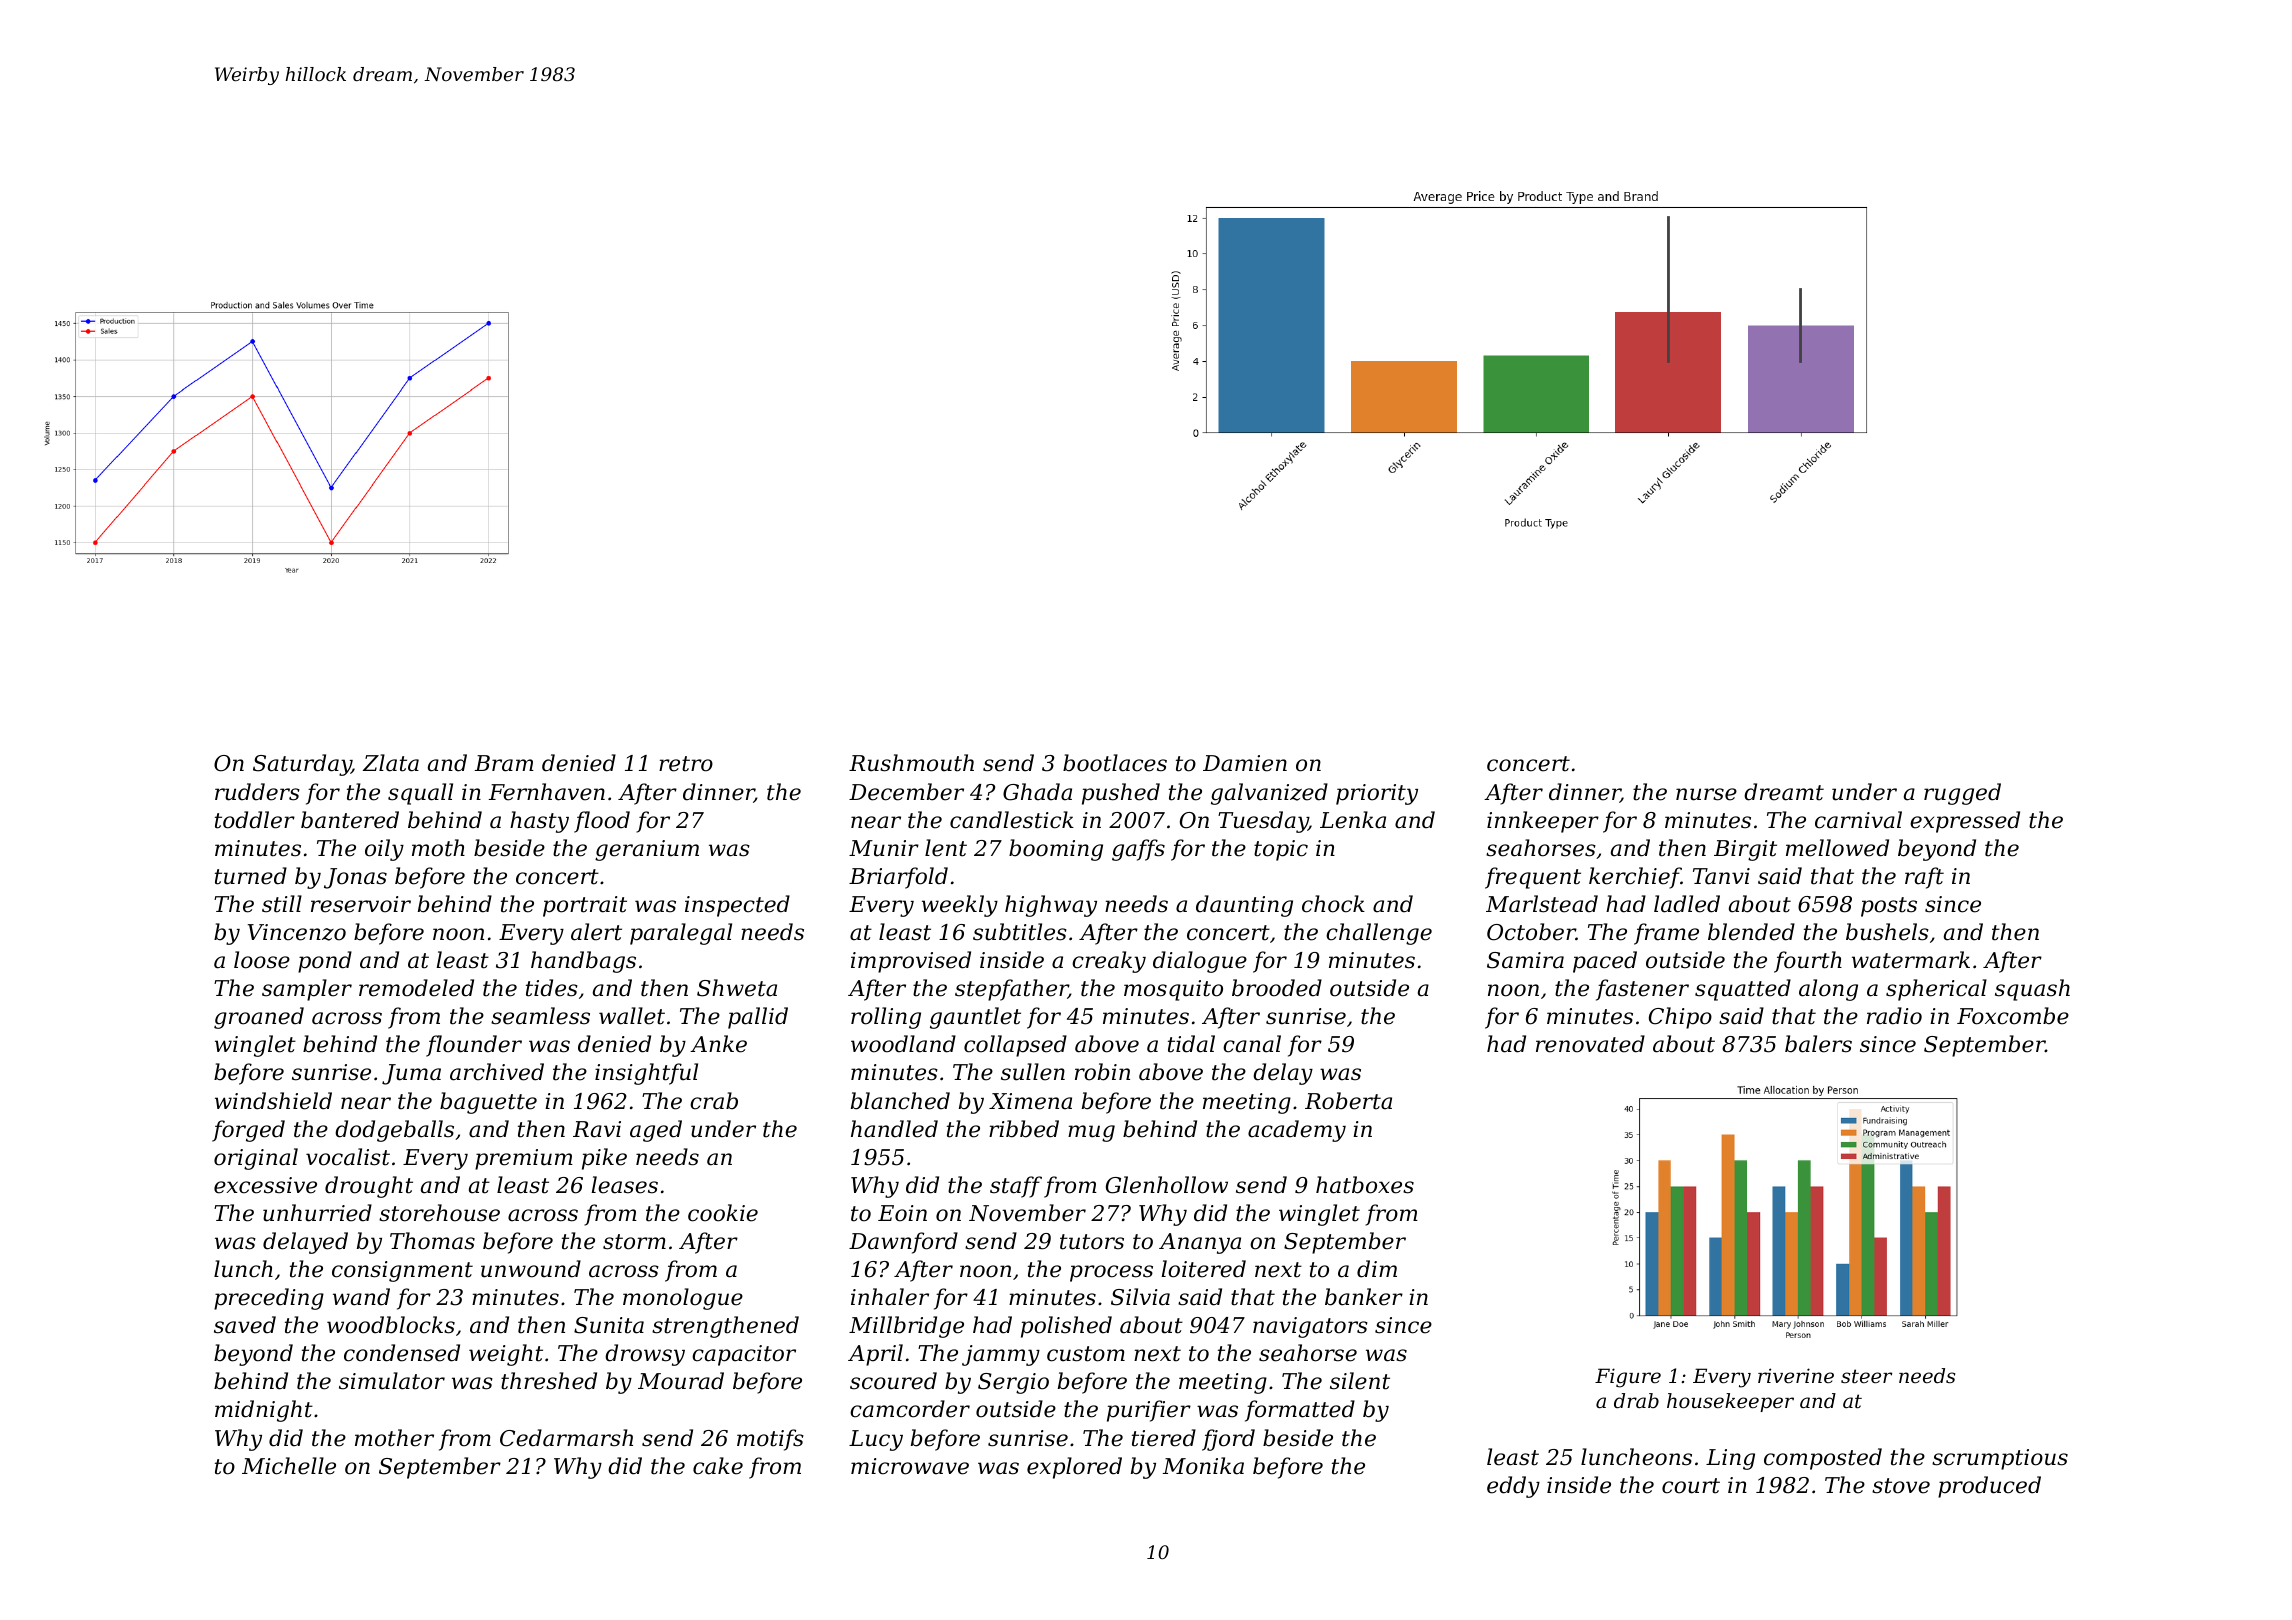 The image size is (2292, 1620). Describe the element at coordinates (1818, 1044) in the image. I see `balers` at that location.
